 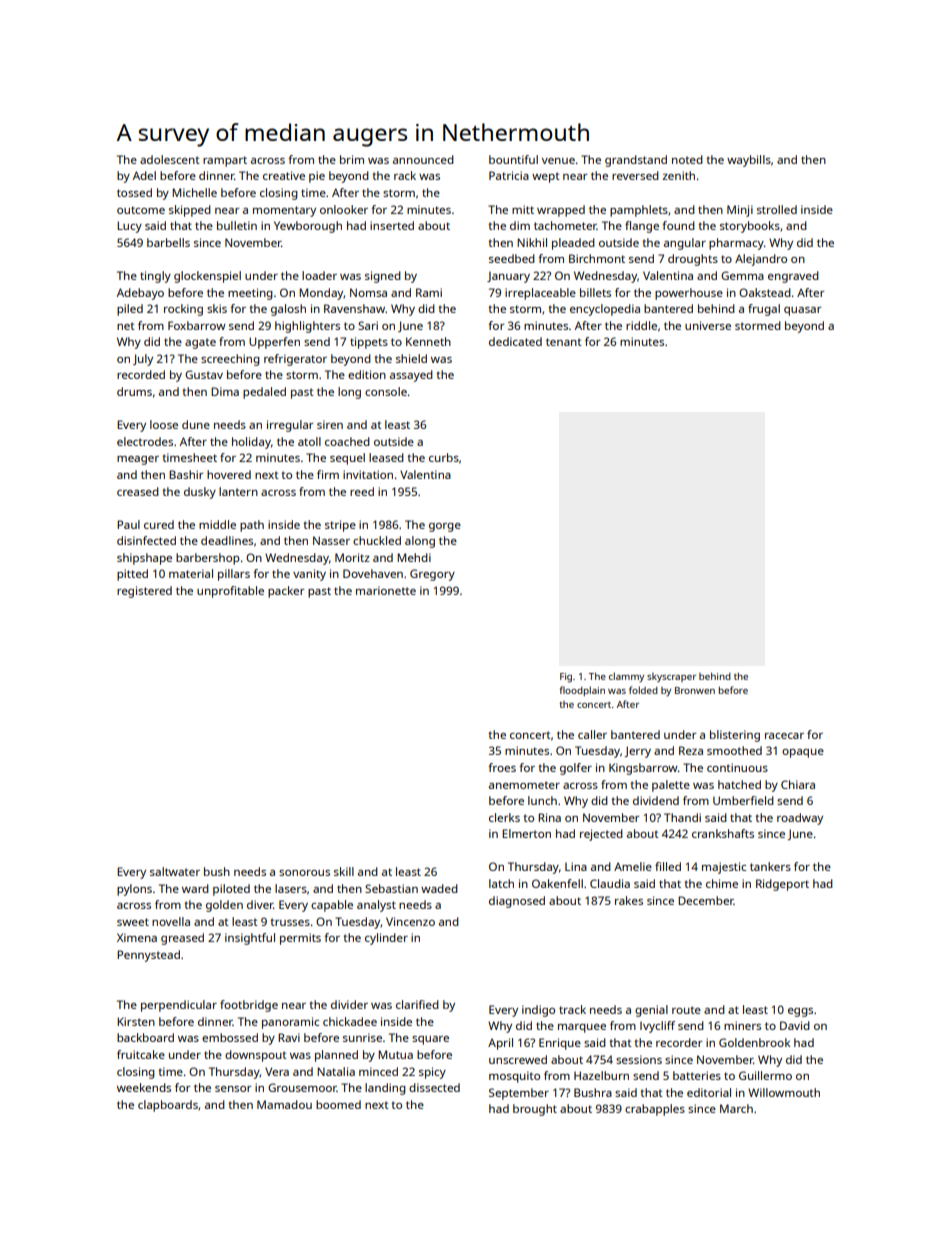 What do you see at coordinates (566, 678) in the image?
I see `Fig` at bounding box center [566, 678].
